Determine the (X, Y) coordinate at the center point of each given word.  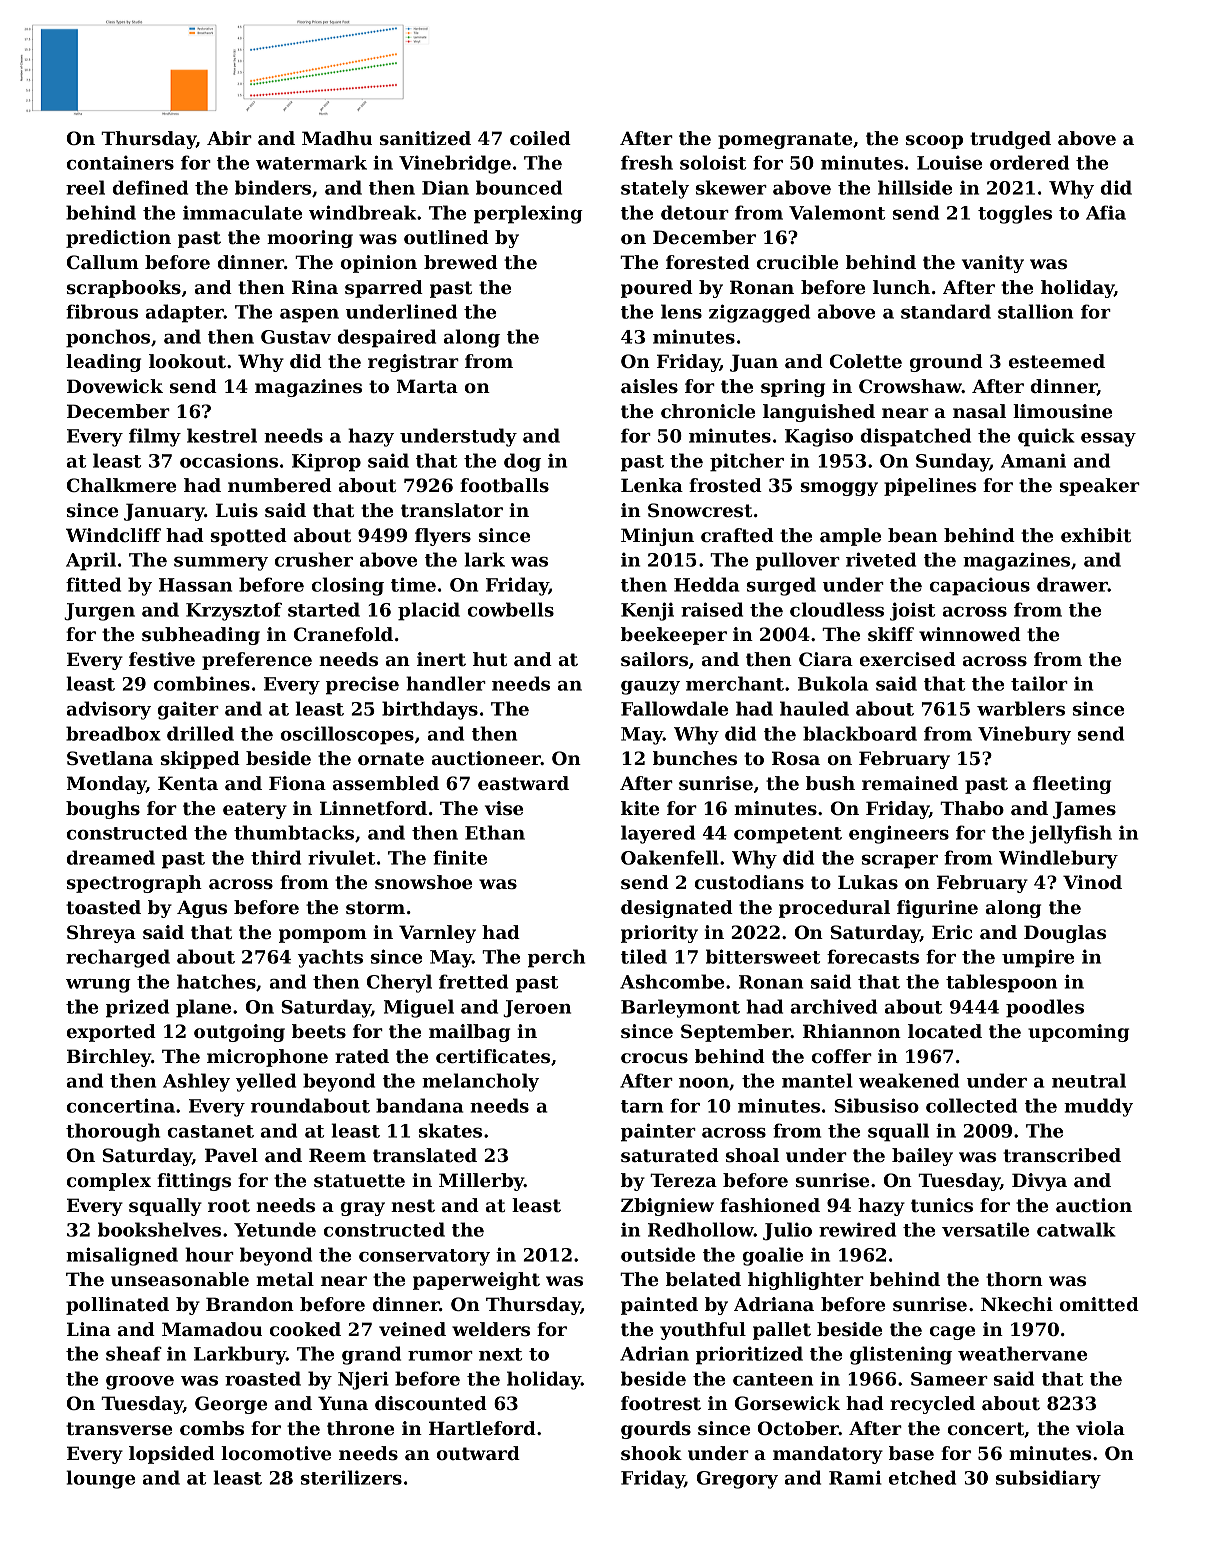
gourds (656, 1430)
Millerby (481, 1182)
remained (910, 783)
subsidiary (1048, 1479)
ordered (1029, 162)
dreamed (111, 857)
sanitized (425, 138)
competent (788, 835)
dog (522, 462)
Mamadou (212, 1329)
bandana (419, 1105)
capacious (980, 586)
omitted (1099, 1304)
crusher (314, 559)
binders (273, 187)
